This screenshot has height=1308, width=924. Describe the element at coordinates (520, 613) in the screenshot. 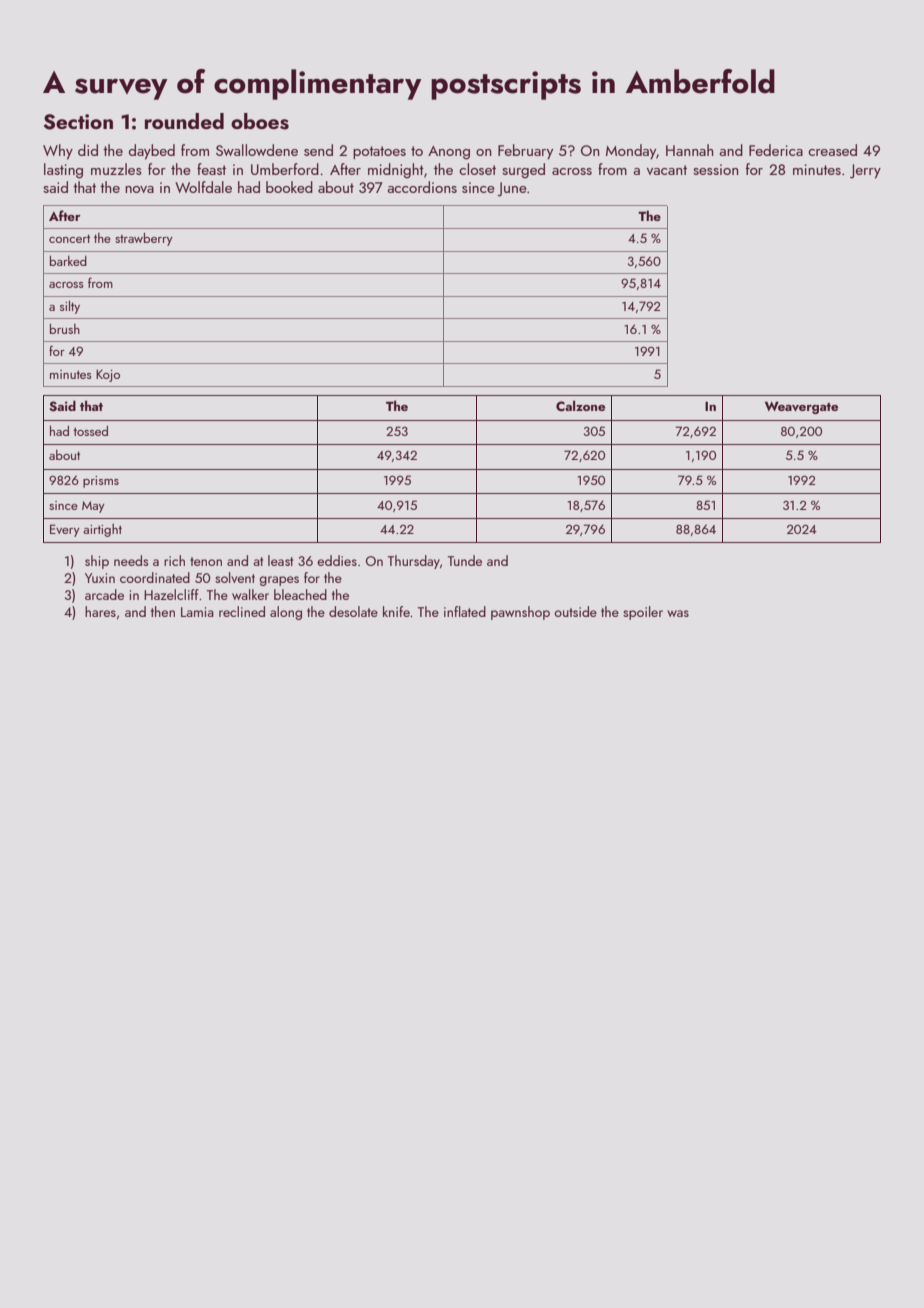

I see `pawnshop` at that location.
